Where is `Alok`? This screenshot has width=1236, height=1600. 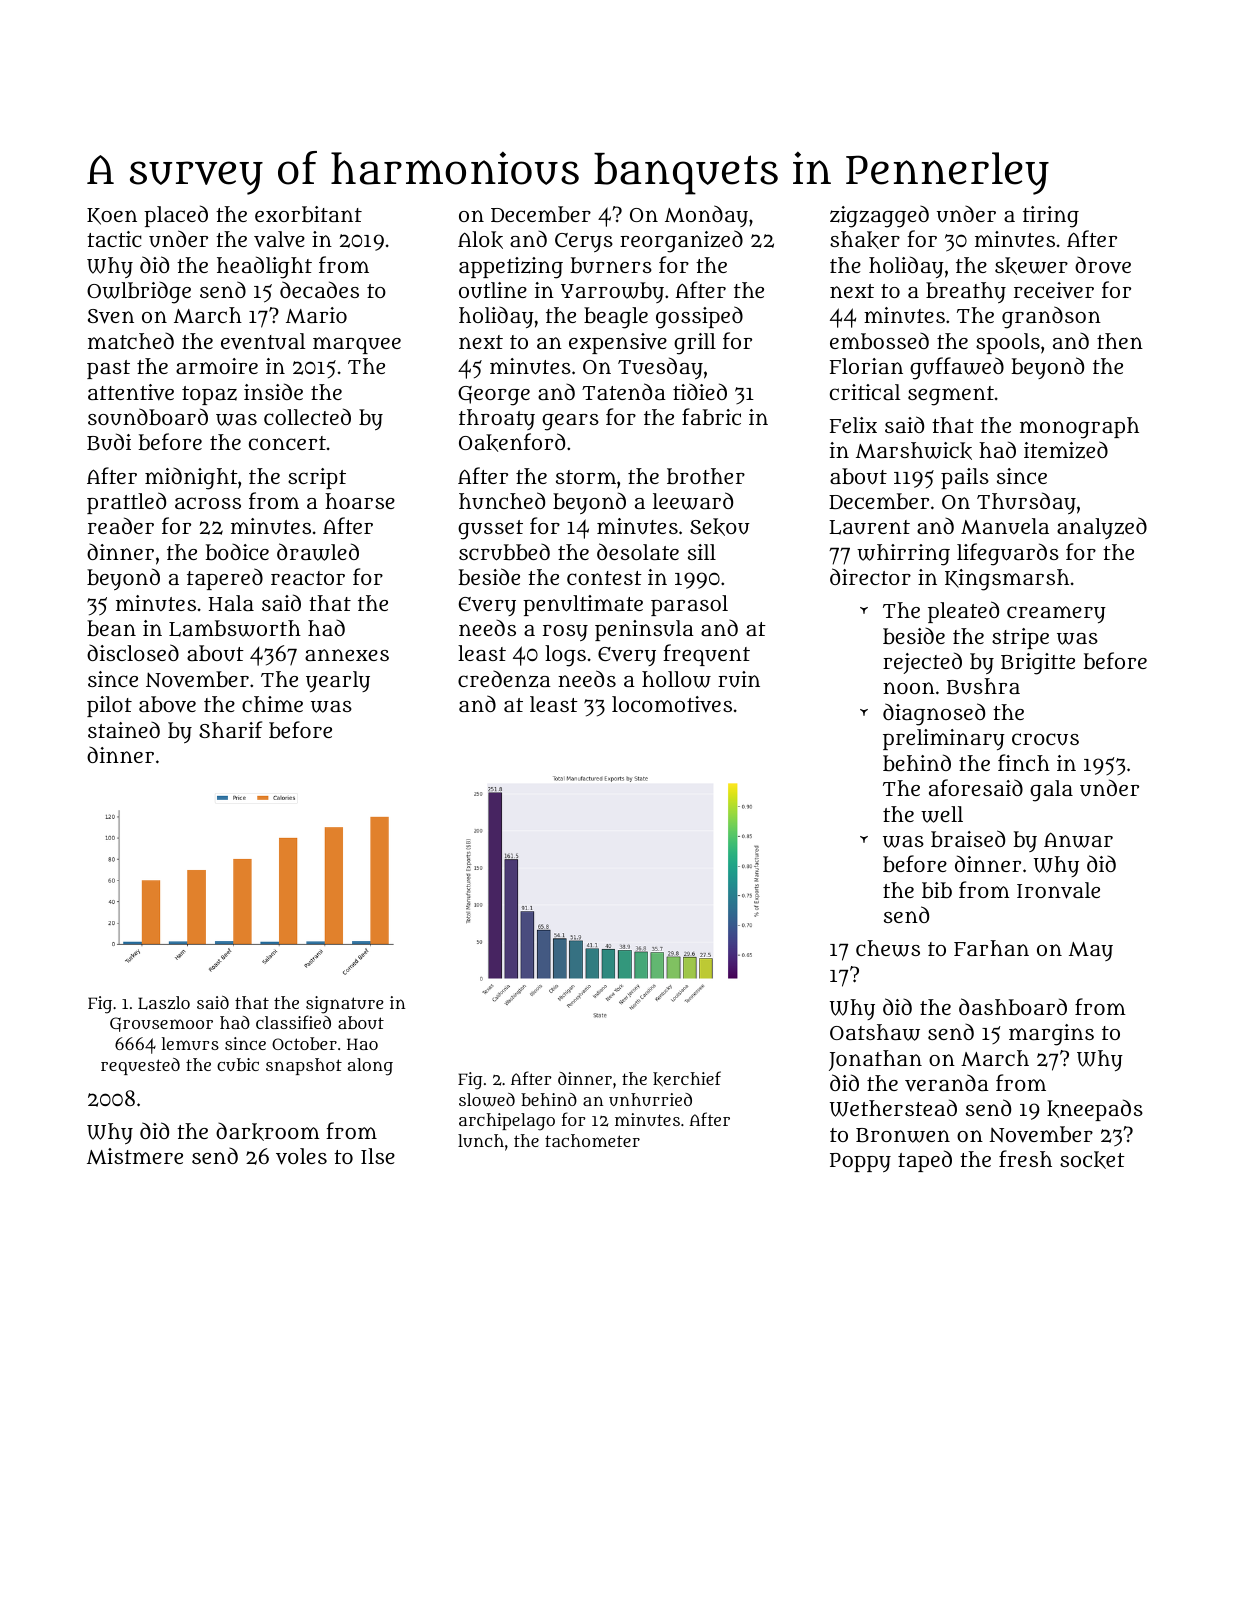
Alok is located at coordinates (480, 240).
